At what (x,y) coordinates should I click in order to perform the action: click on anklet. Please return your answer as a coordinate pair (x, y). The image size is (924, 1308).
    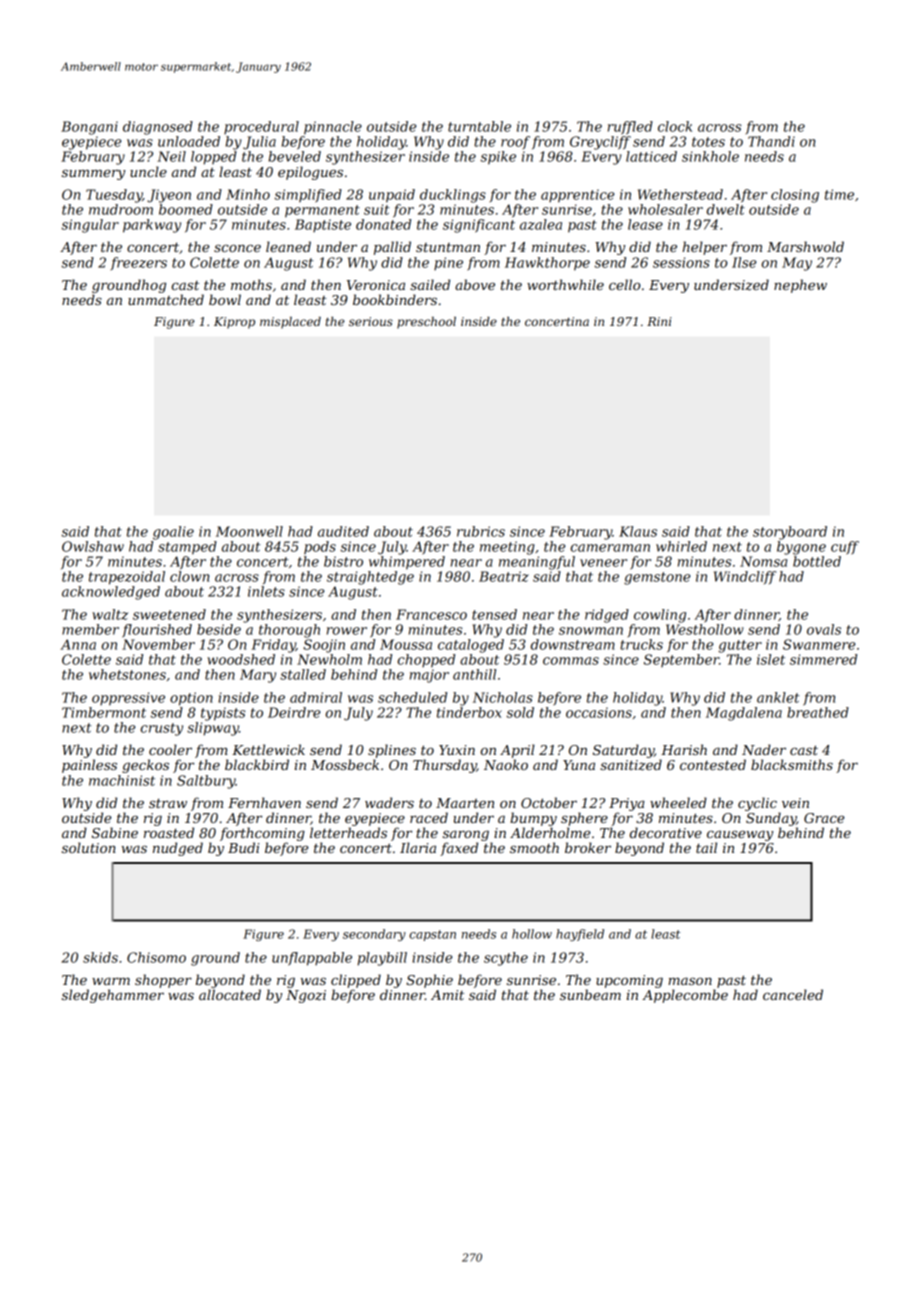
    Looking at the image, I should click on (778, 697).
